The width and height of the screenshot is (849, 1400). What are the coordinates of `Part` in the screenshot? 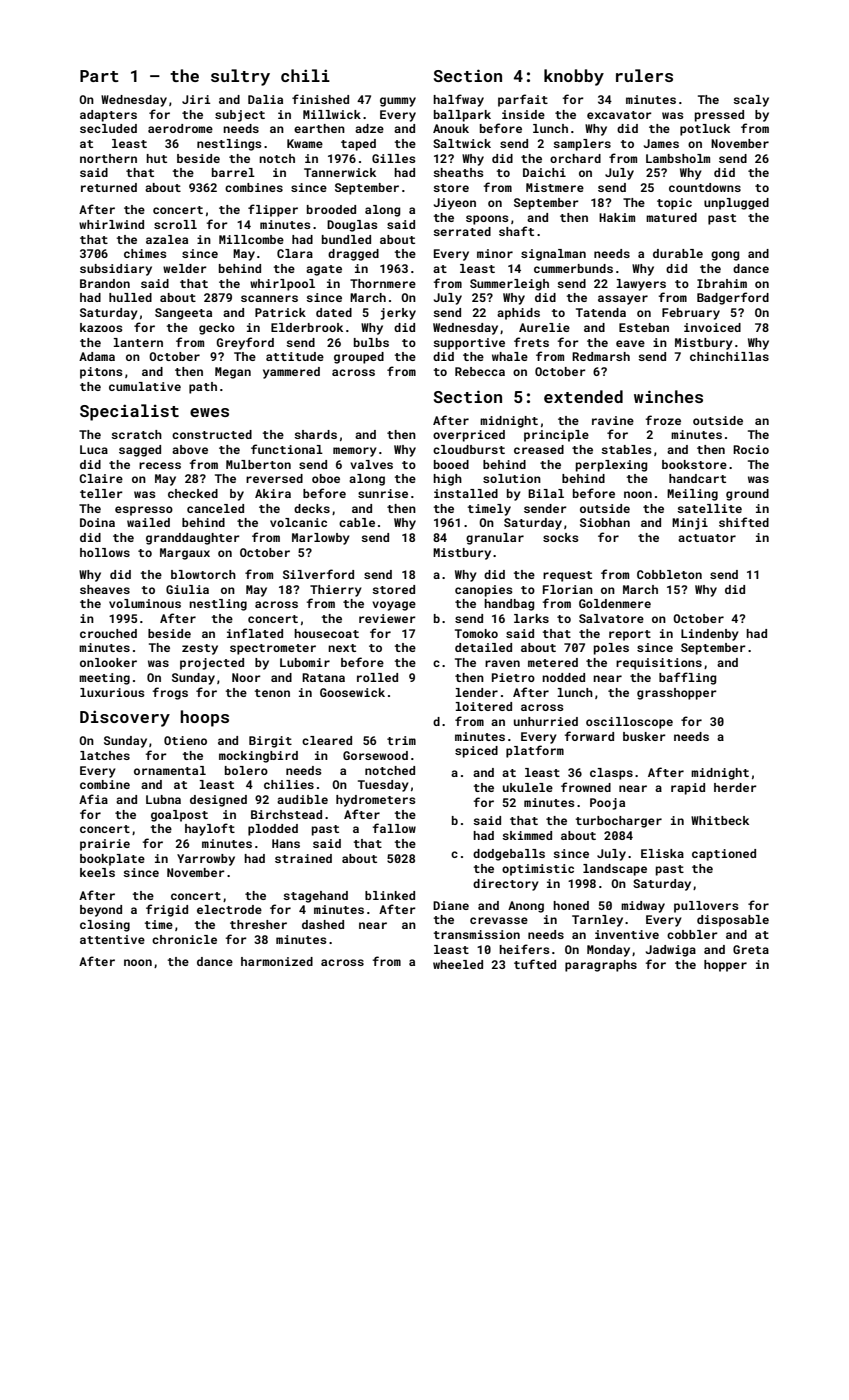 It's located at (99, 76).
